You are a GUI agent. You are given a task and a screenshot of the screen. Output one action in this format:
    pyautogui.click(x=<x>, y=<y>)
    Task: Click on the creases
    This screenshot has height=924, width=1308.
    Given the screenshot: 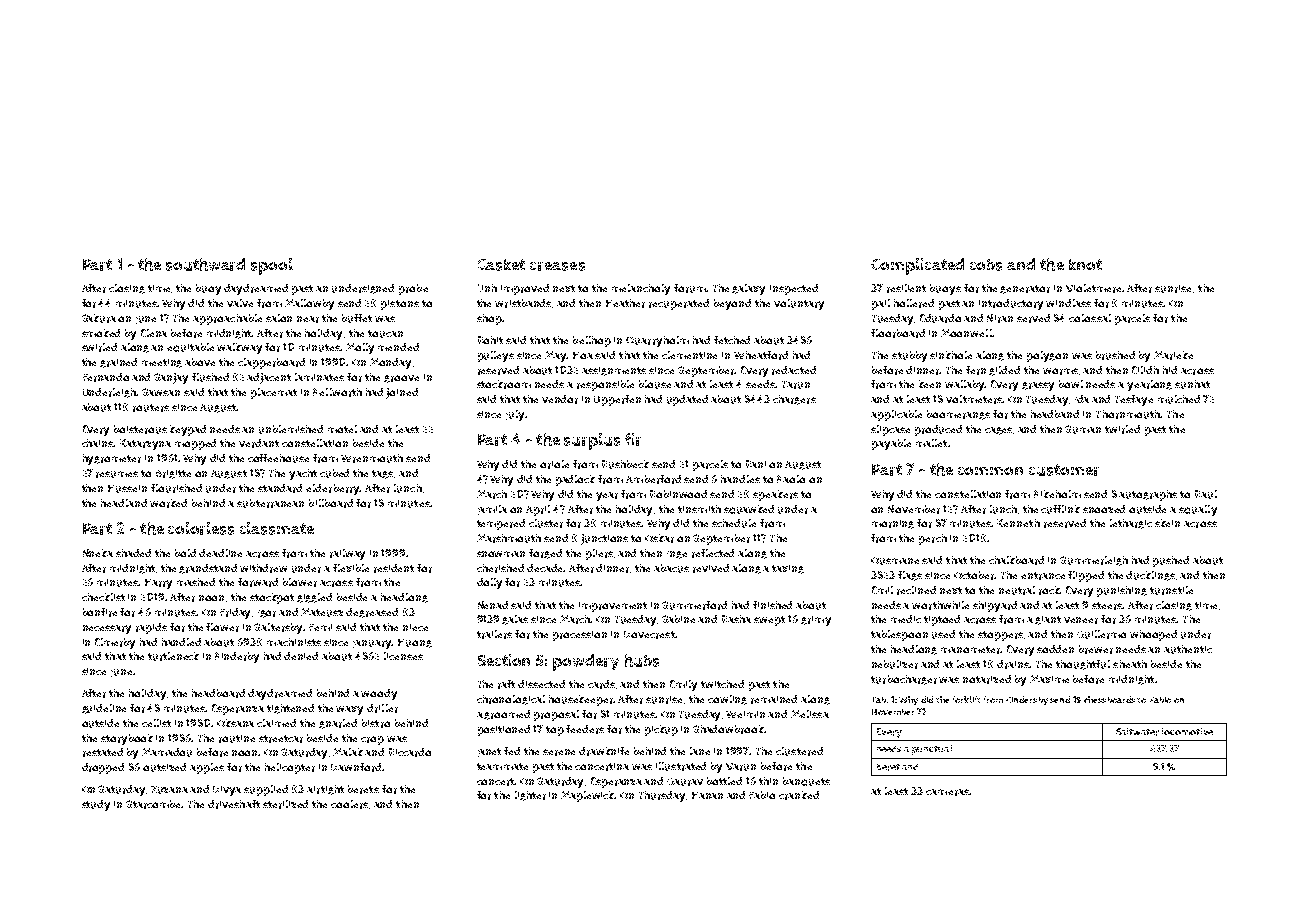 What is the action you would take?
    pyautogui.click(x=557, y=266)
